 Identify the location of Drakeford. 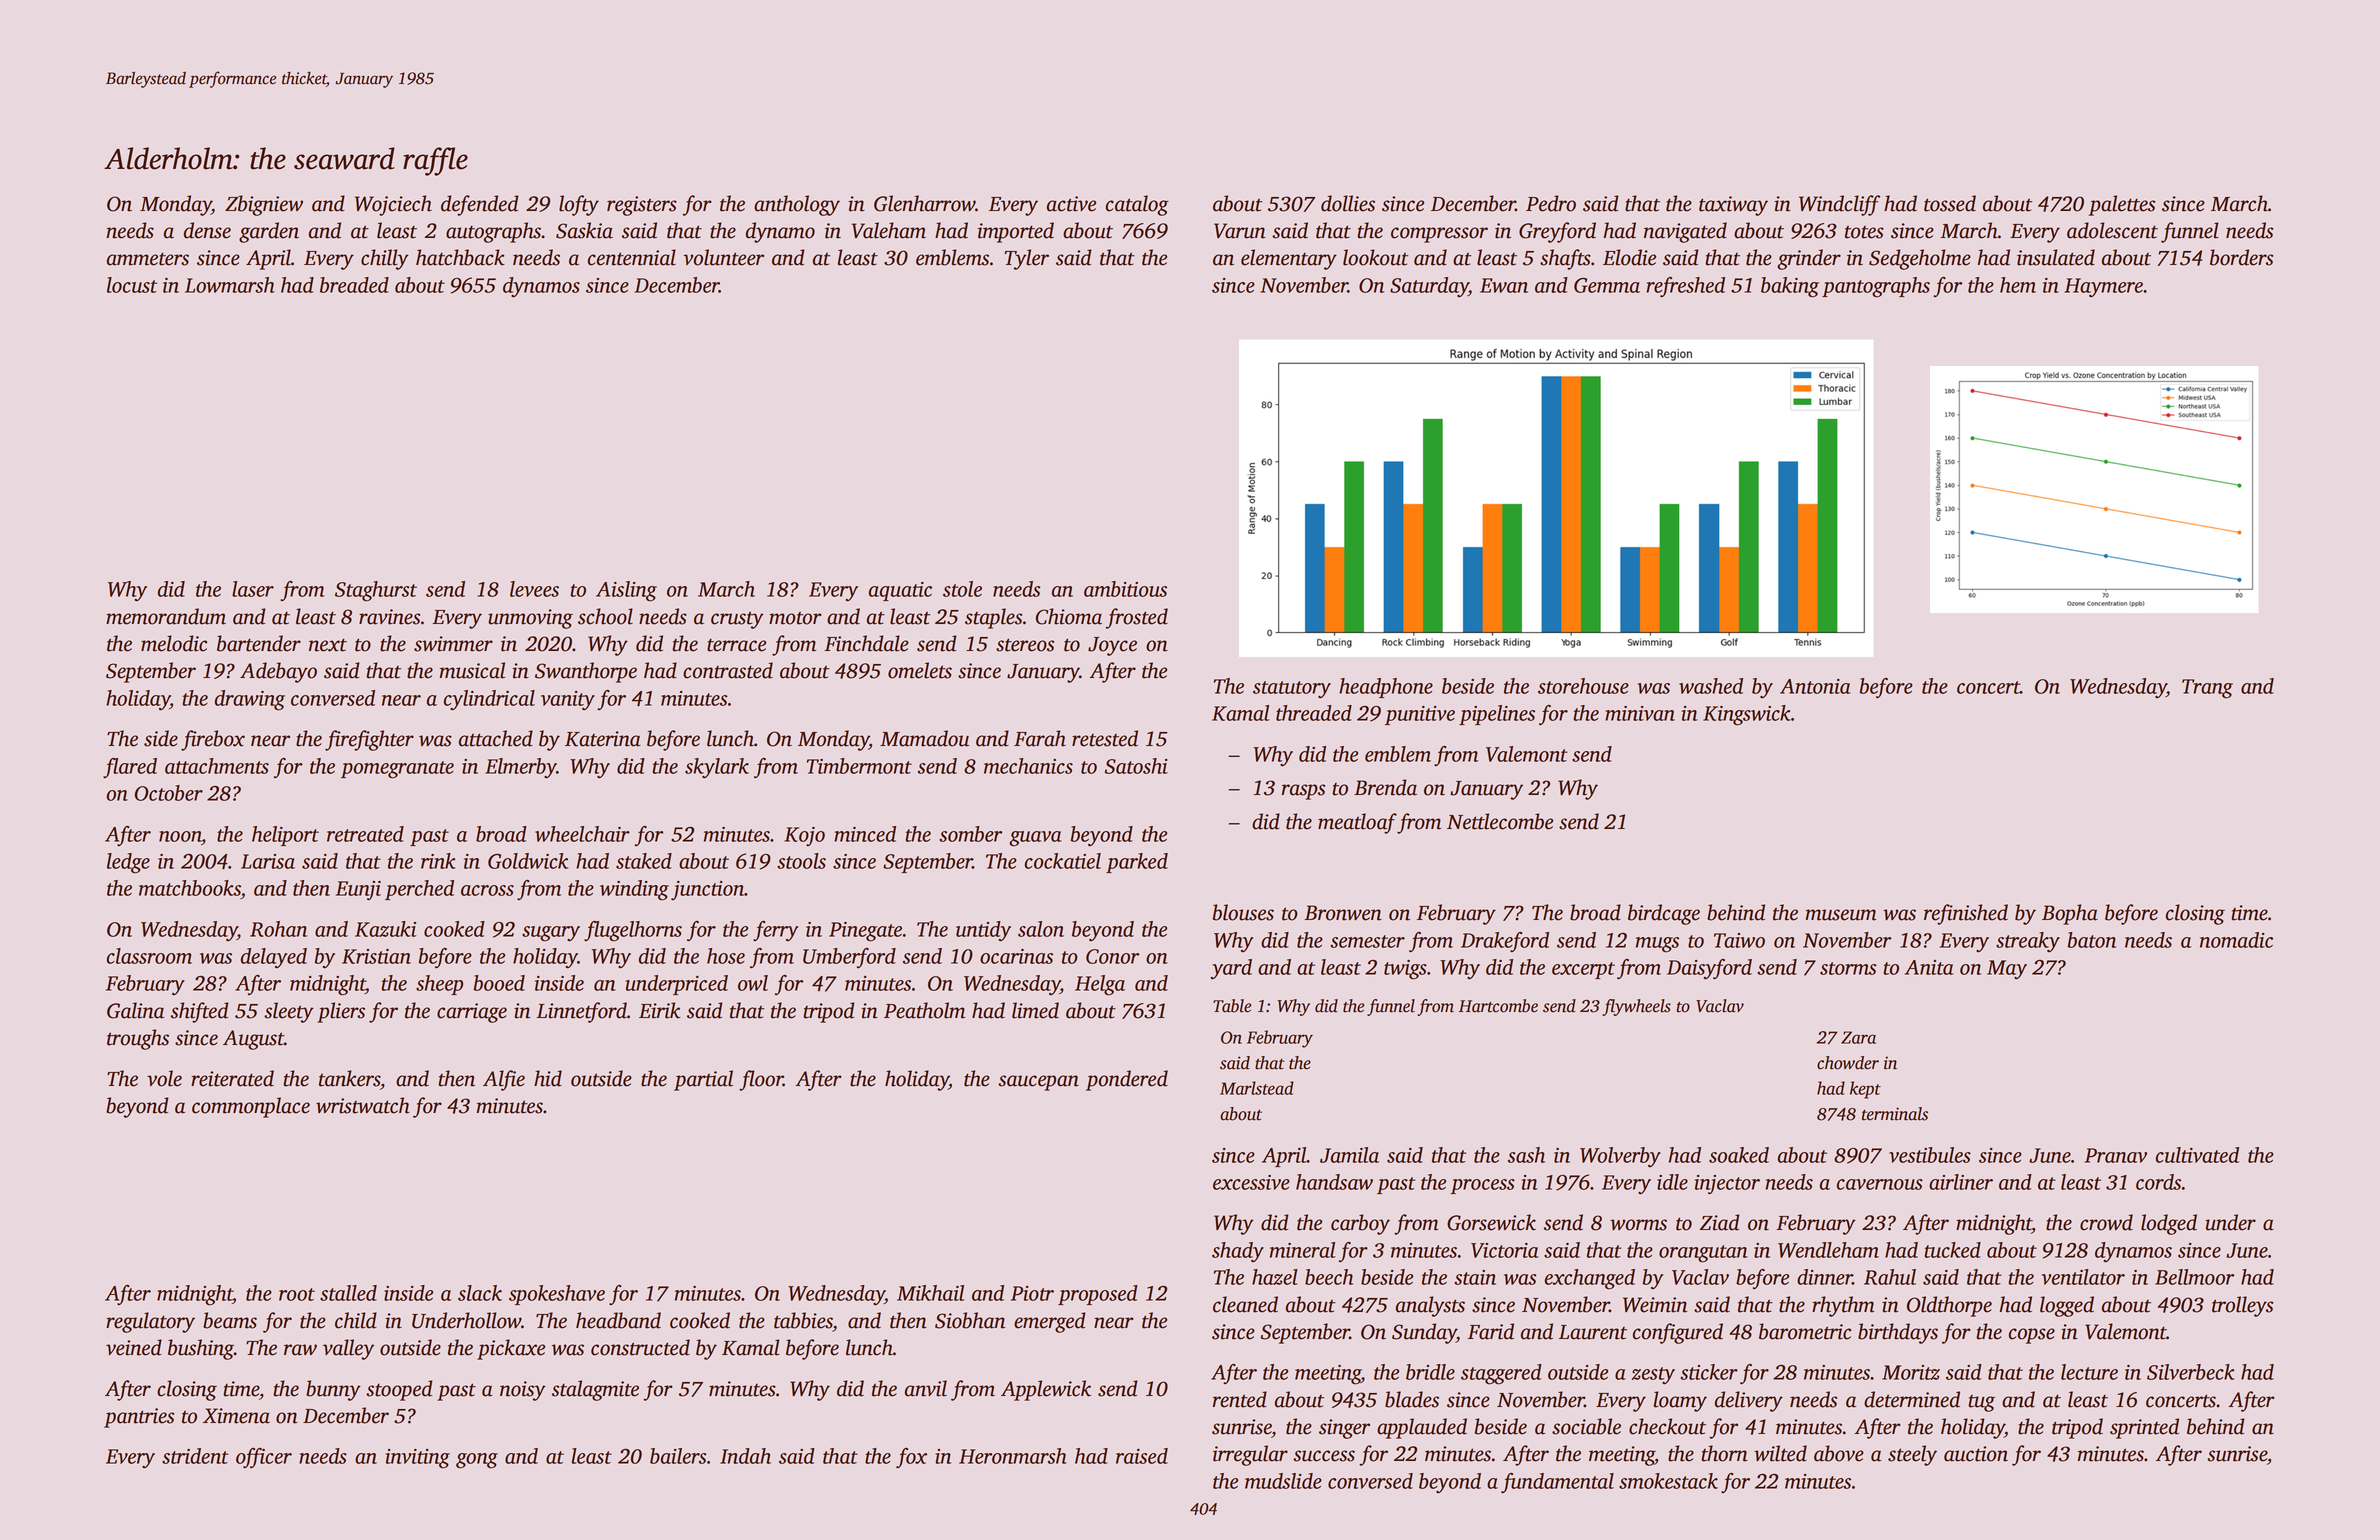
(1505, 942).
